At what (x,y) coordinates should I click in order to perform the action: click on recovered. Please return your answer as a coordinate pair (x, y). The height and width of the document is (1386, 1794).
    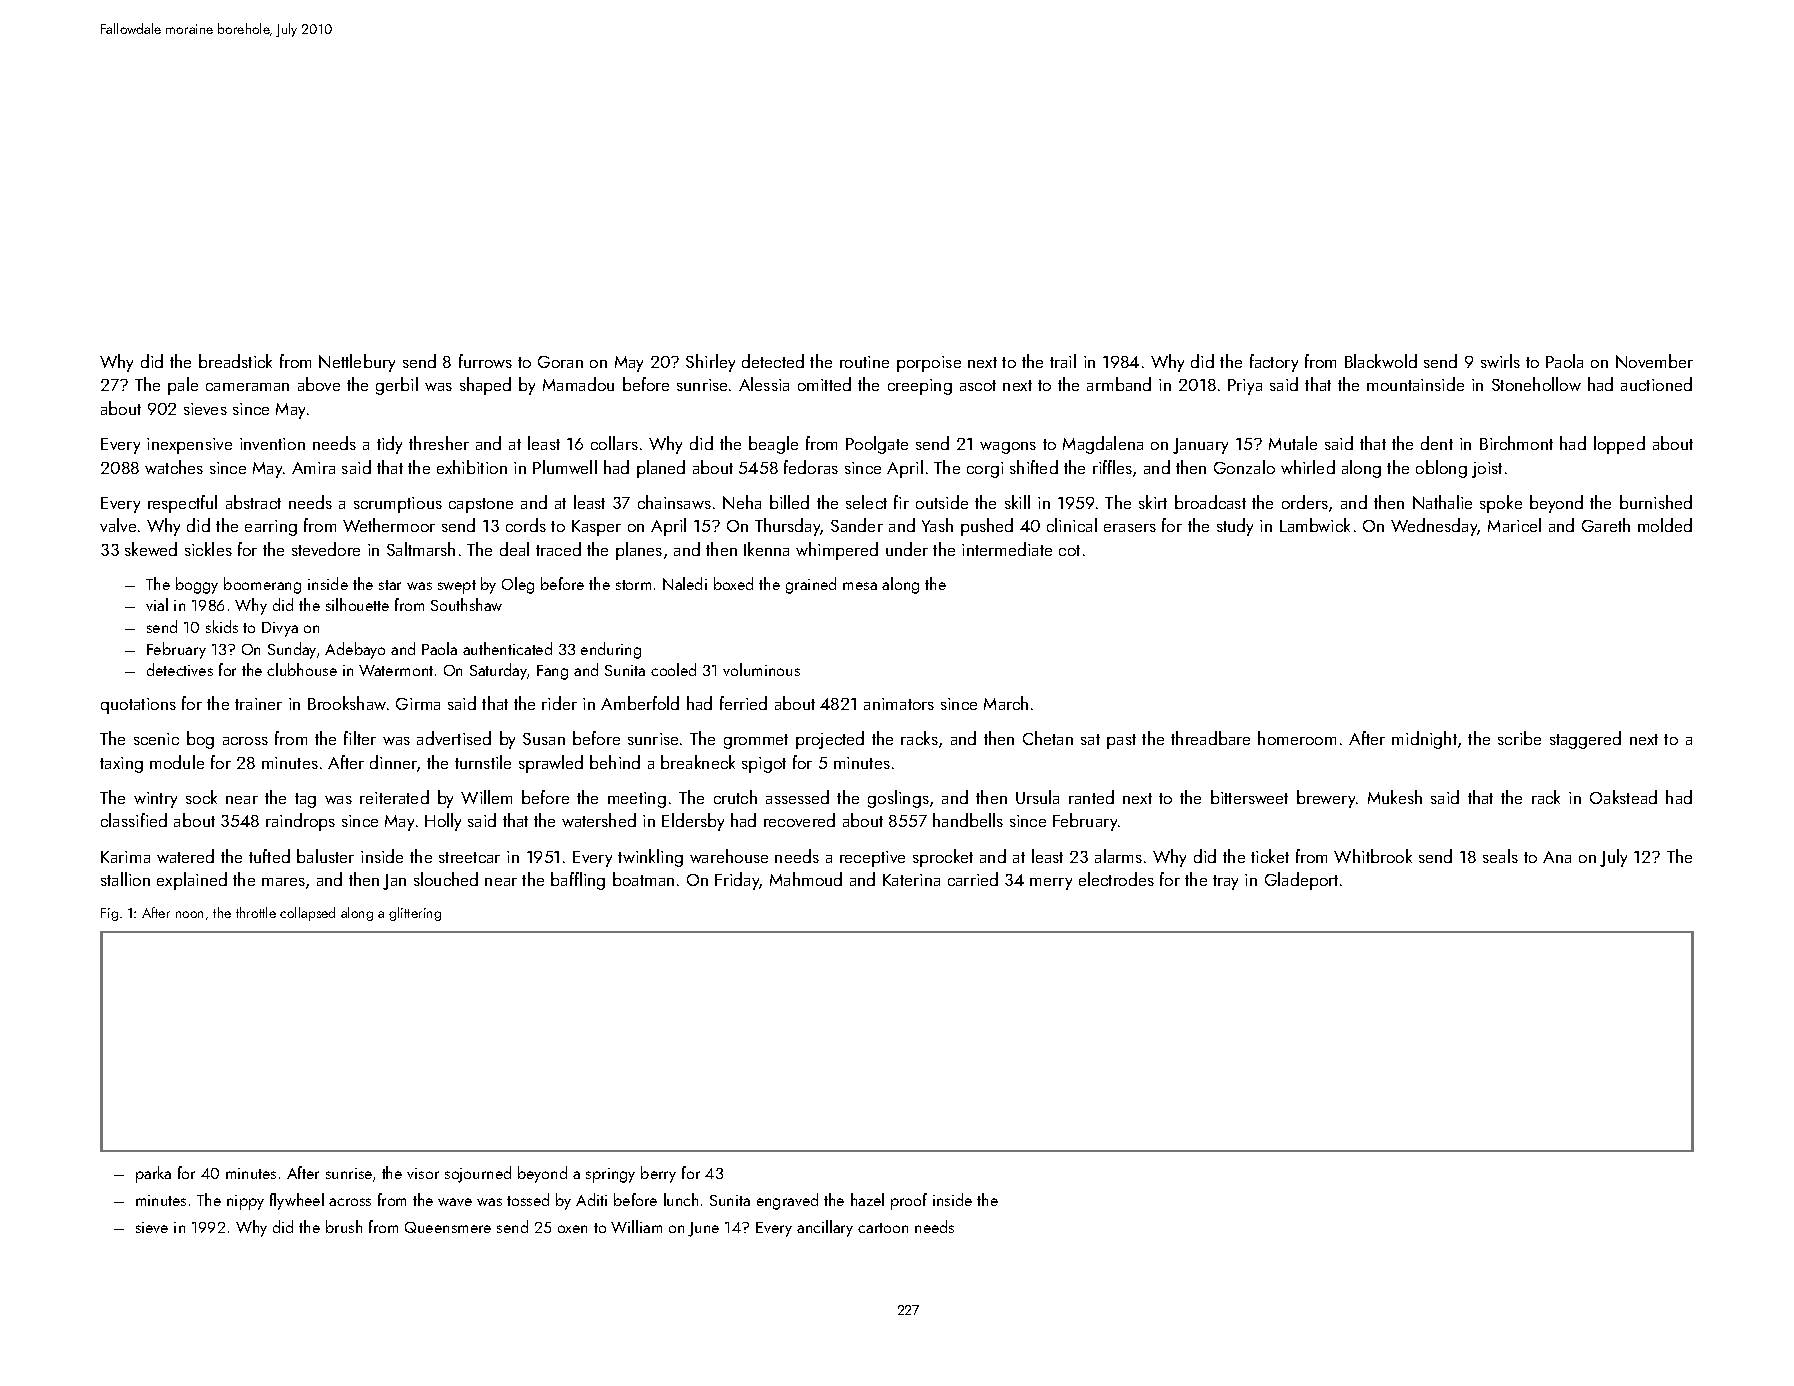
    Looking at the image, I should click on (799, 820).
